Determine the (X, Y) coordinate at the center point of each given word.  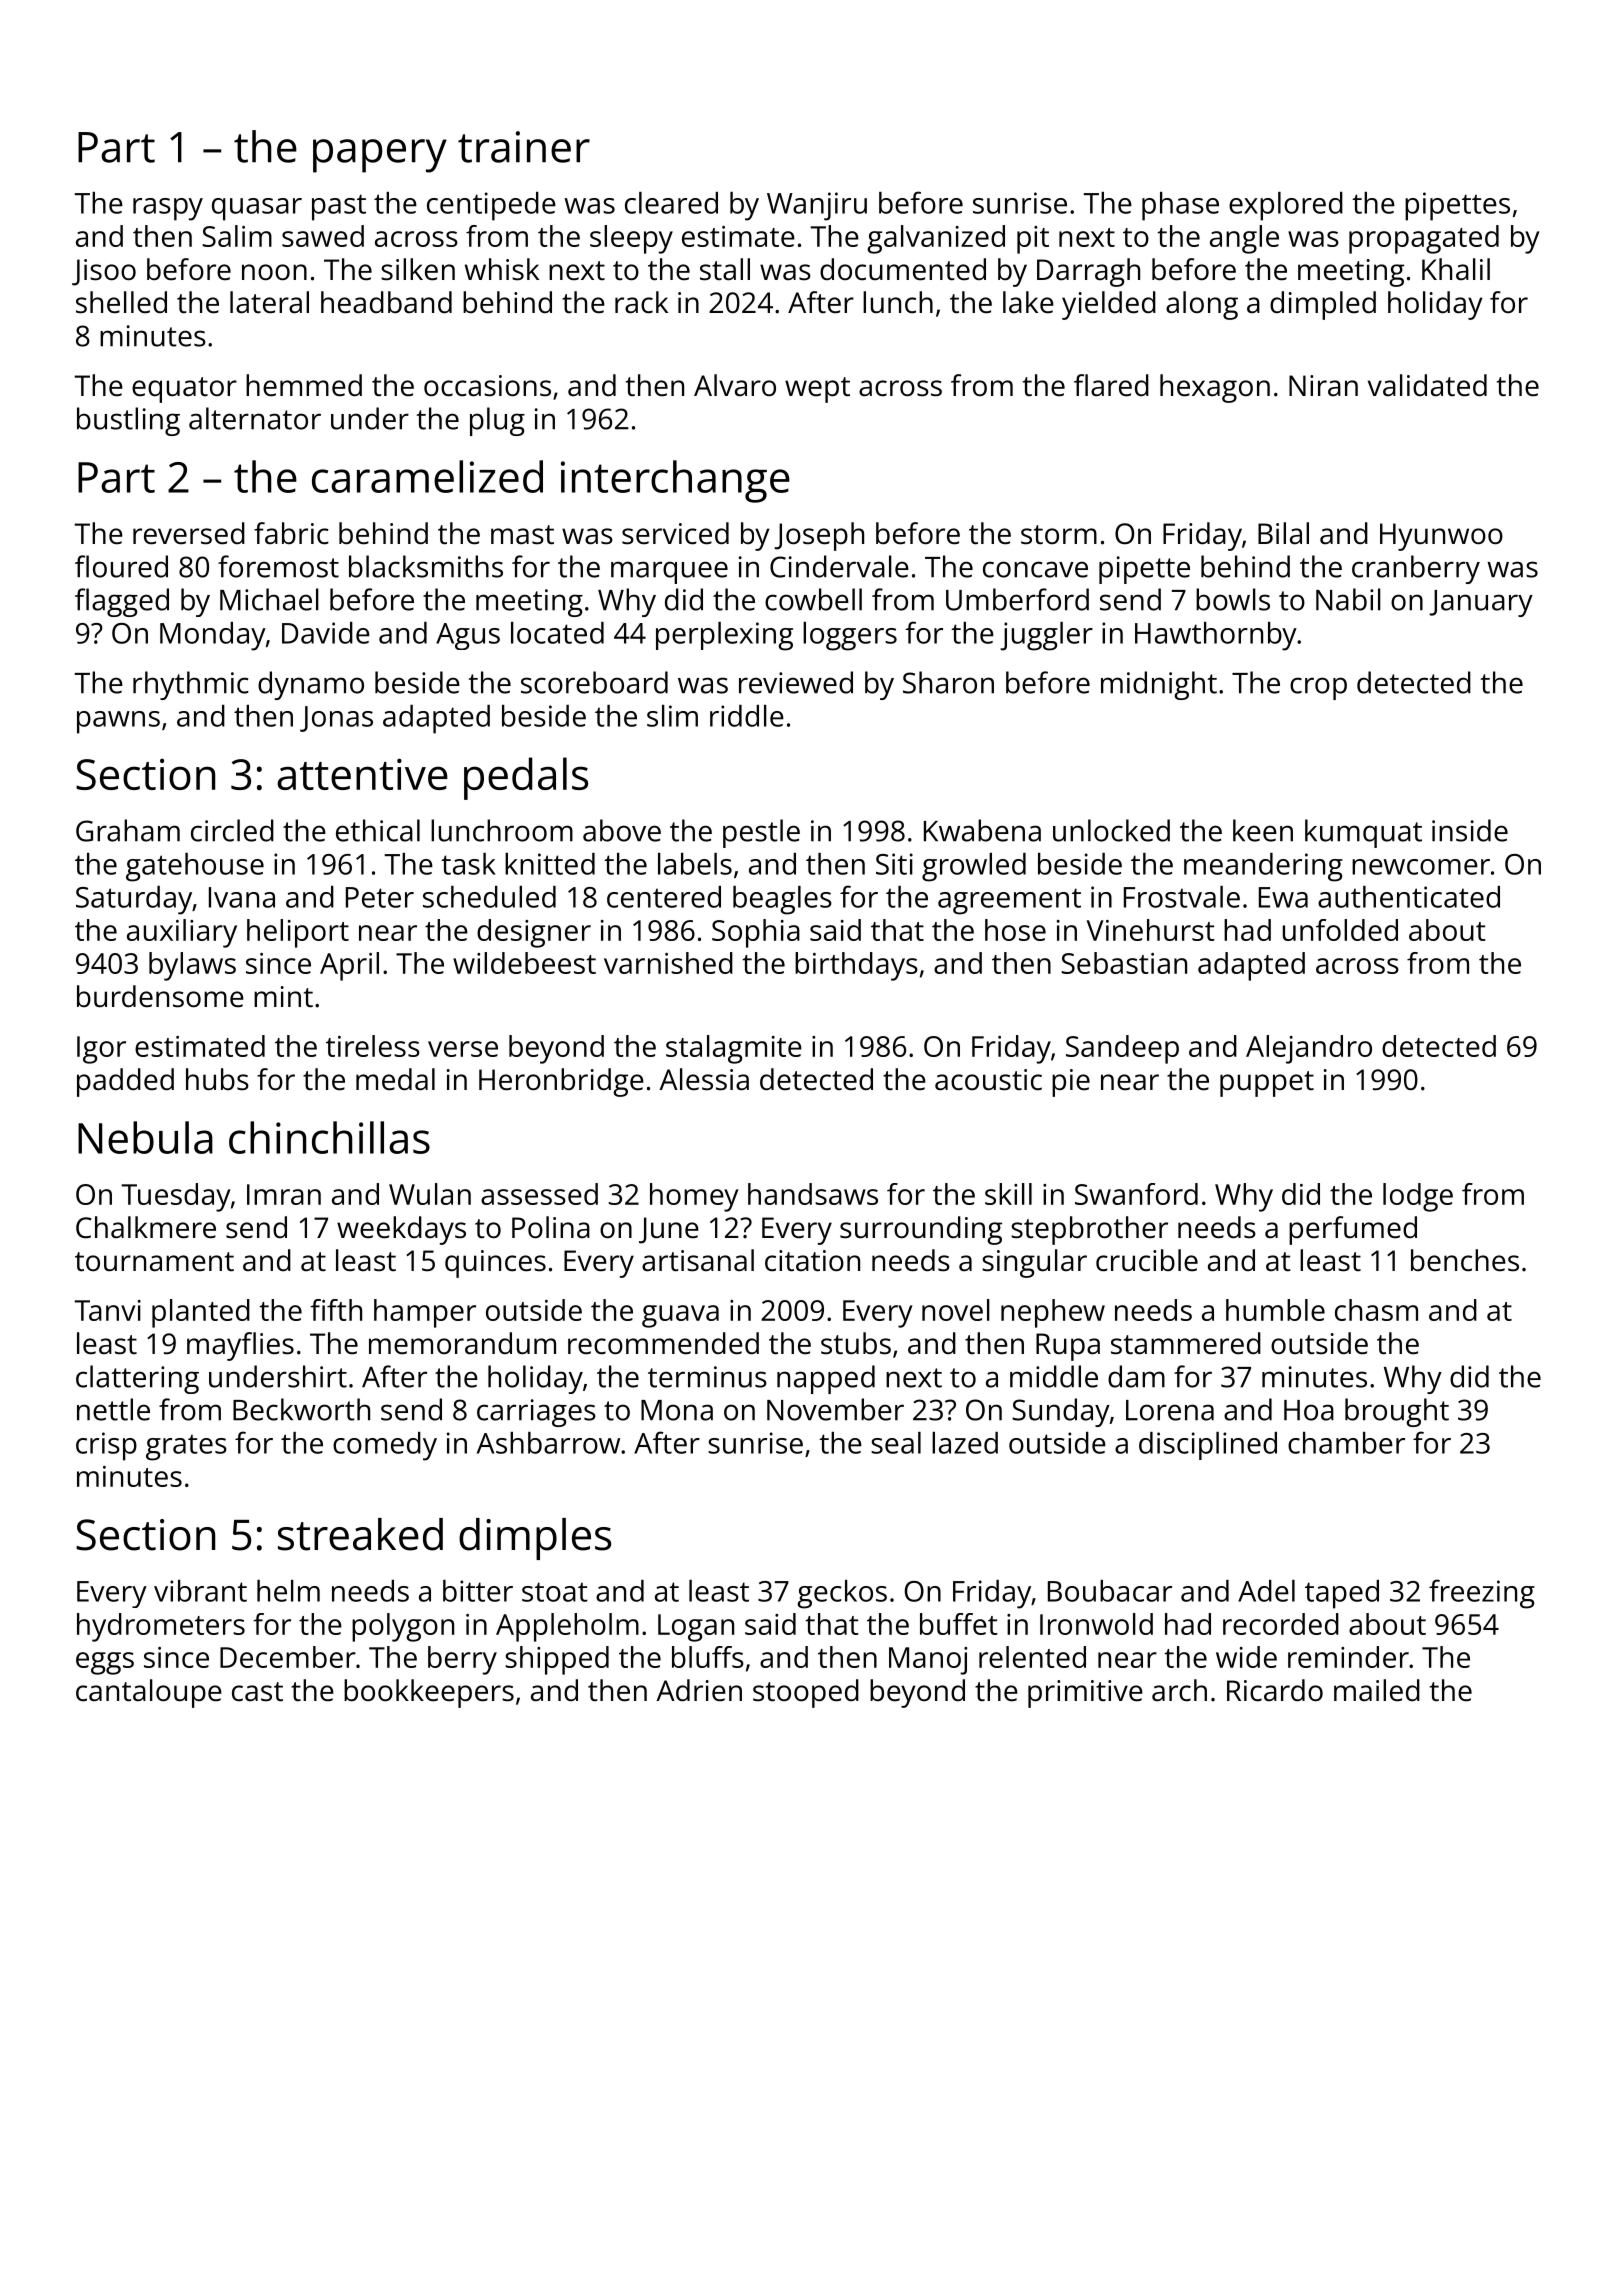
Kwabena (982, 830)
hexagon (1215, 388)
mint (283, 997)
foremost (278, 566)
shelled (121, 302)
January (1481, 603)
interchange (675, 481)
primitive (1085, 1694)
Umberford (1017, 599)
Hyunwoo (1441, 537)
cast (257, 1692)
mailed (1377, 1690)
